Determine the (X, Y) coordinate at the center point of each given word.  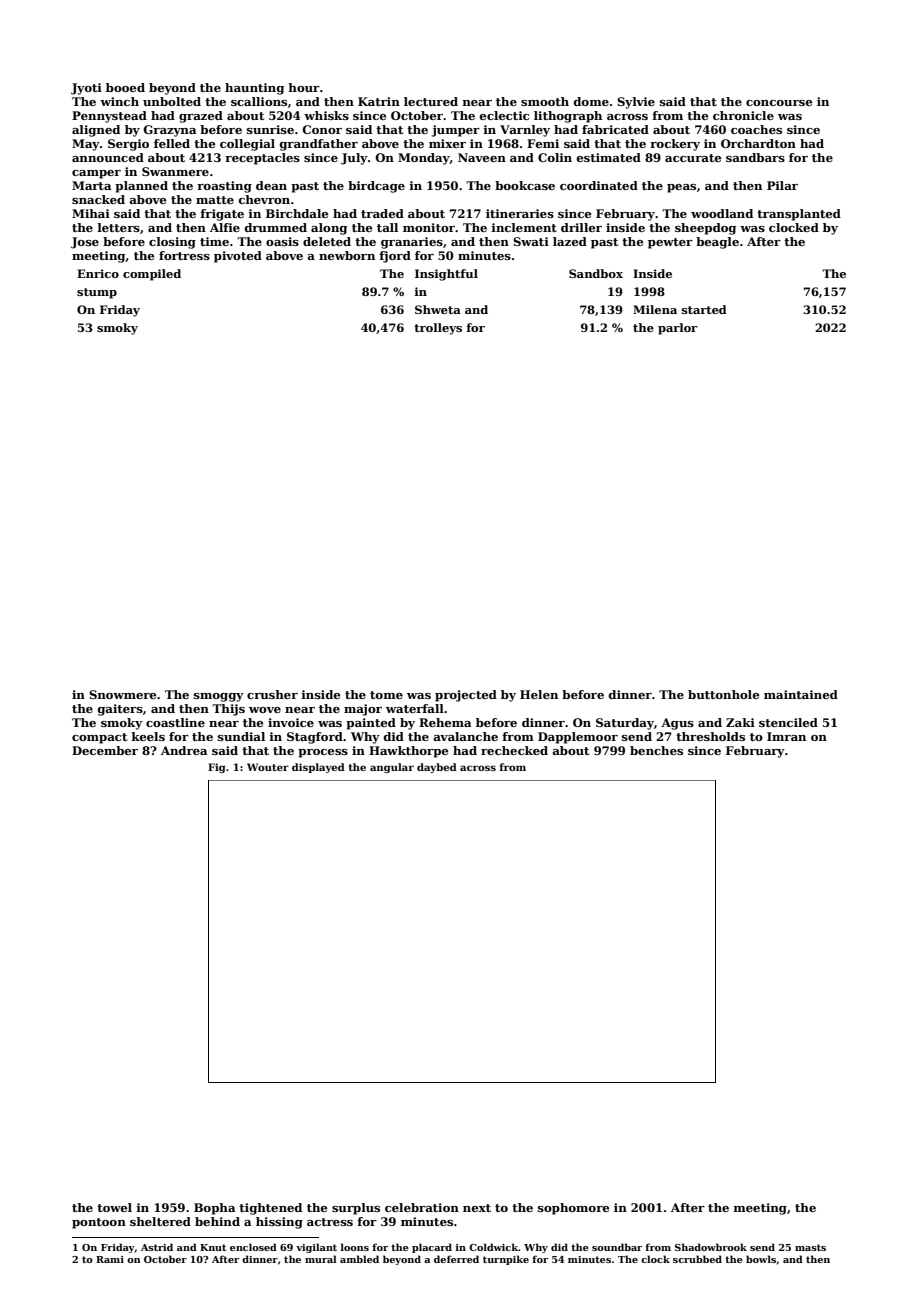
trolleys (438, 329)
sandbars (755, 157)
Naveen (482, 157)
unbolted (172, 101)
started (704, 309)
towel (114, 1207)
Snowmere (122, 694)
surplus (356, 1209)
